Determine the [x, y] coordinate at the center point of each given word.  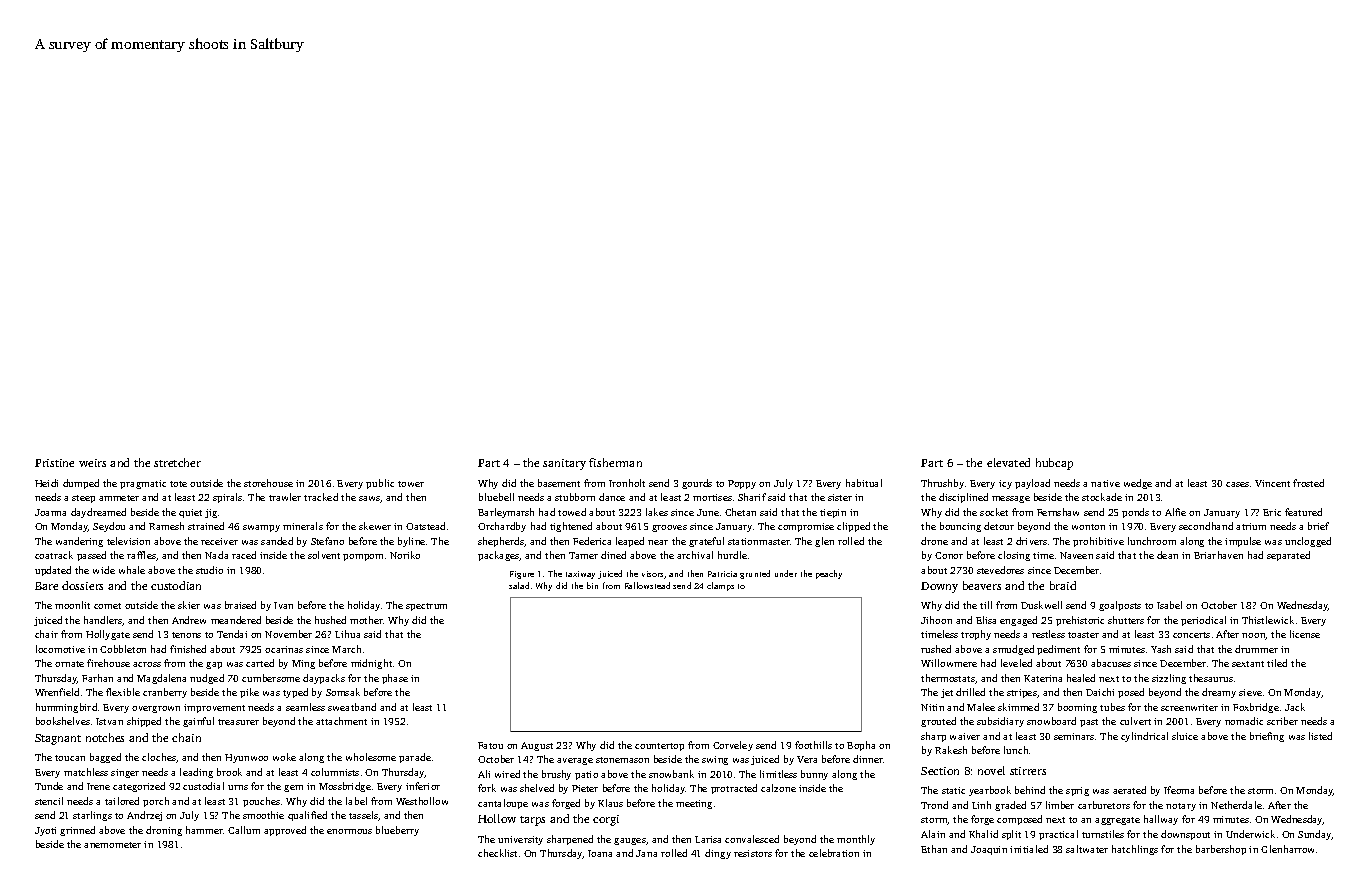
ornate [69, 664]
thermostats [948, 678]
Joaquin [989, 850]
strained [206, 526]
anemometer [112, 845]
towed [572, 512]
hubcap [1054, 464]
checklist [497, 853]
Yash [1161, 649]
